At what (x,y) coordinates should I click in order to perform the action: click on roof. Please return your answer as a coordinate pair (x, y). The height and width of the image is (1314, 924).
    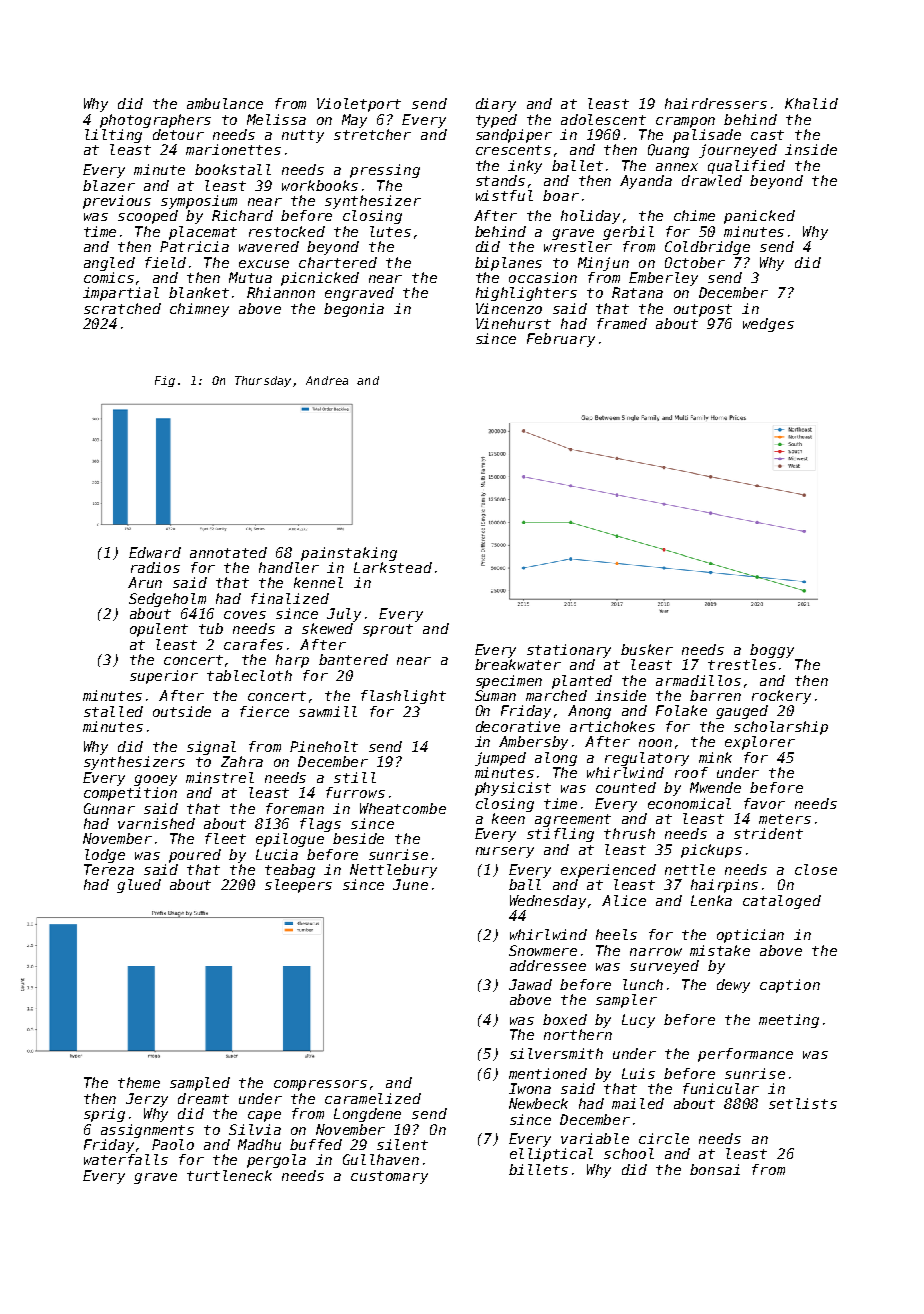
    Looking at the image, I should click on (691, 772).
